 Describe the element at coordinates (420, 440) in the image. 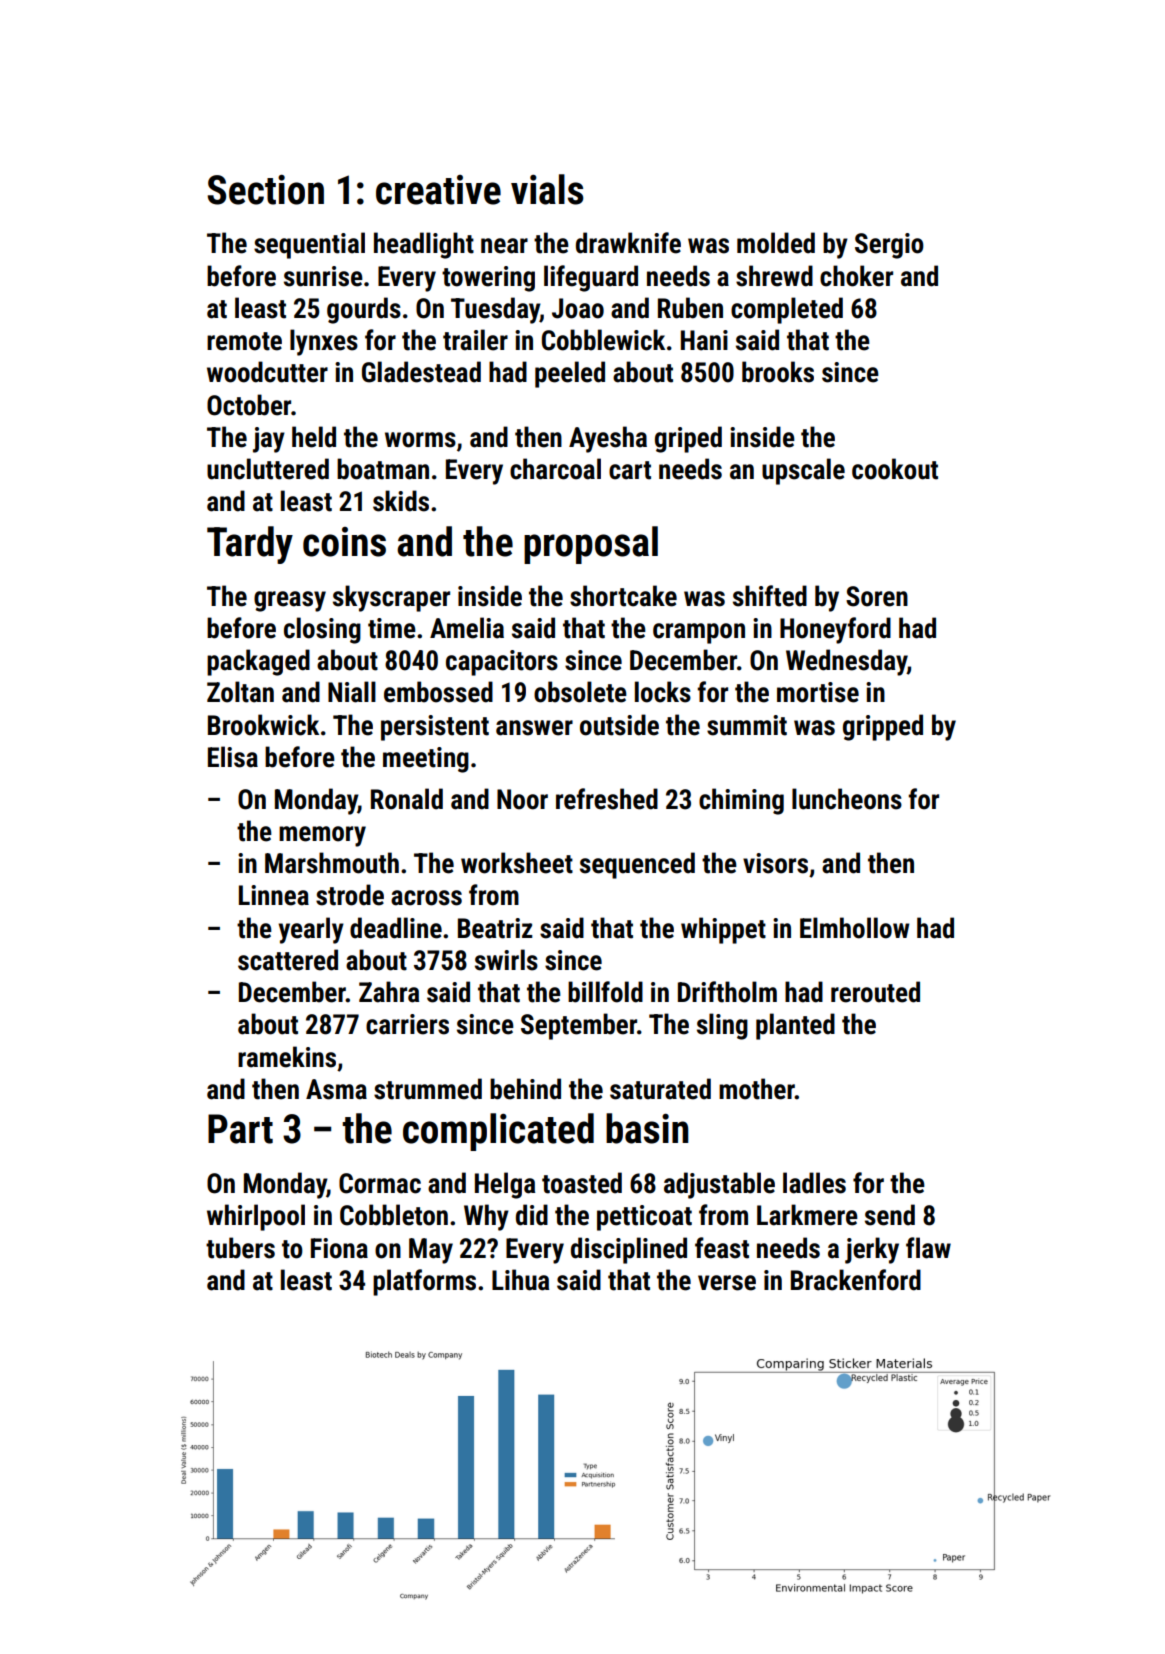

I see `worms` at that location.
